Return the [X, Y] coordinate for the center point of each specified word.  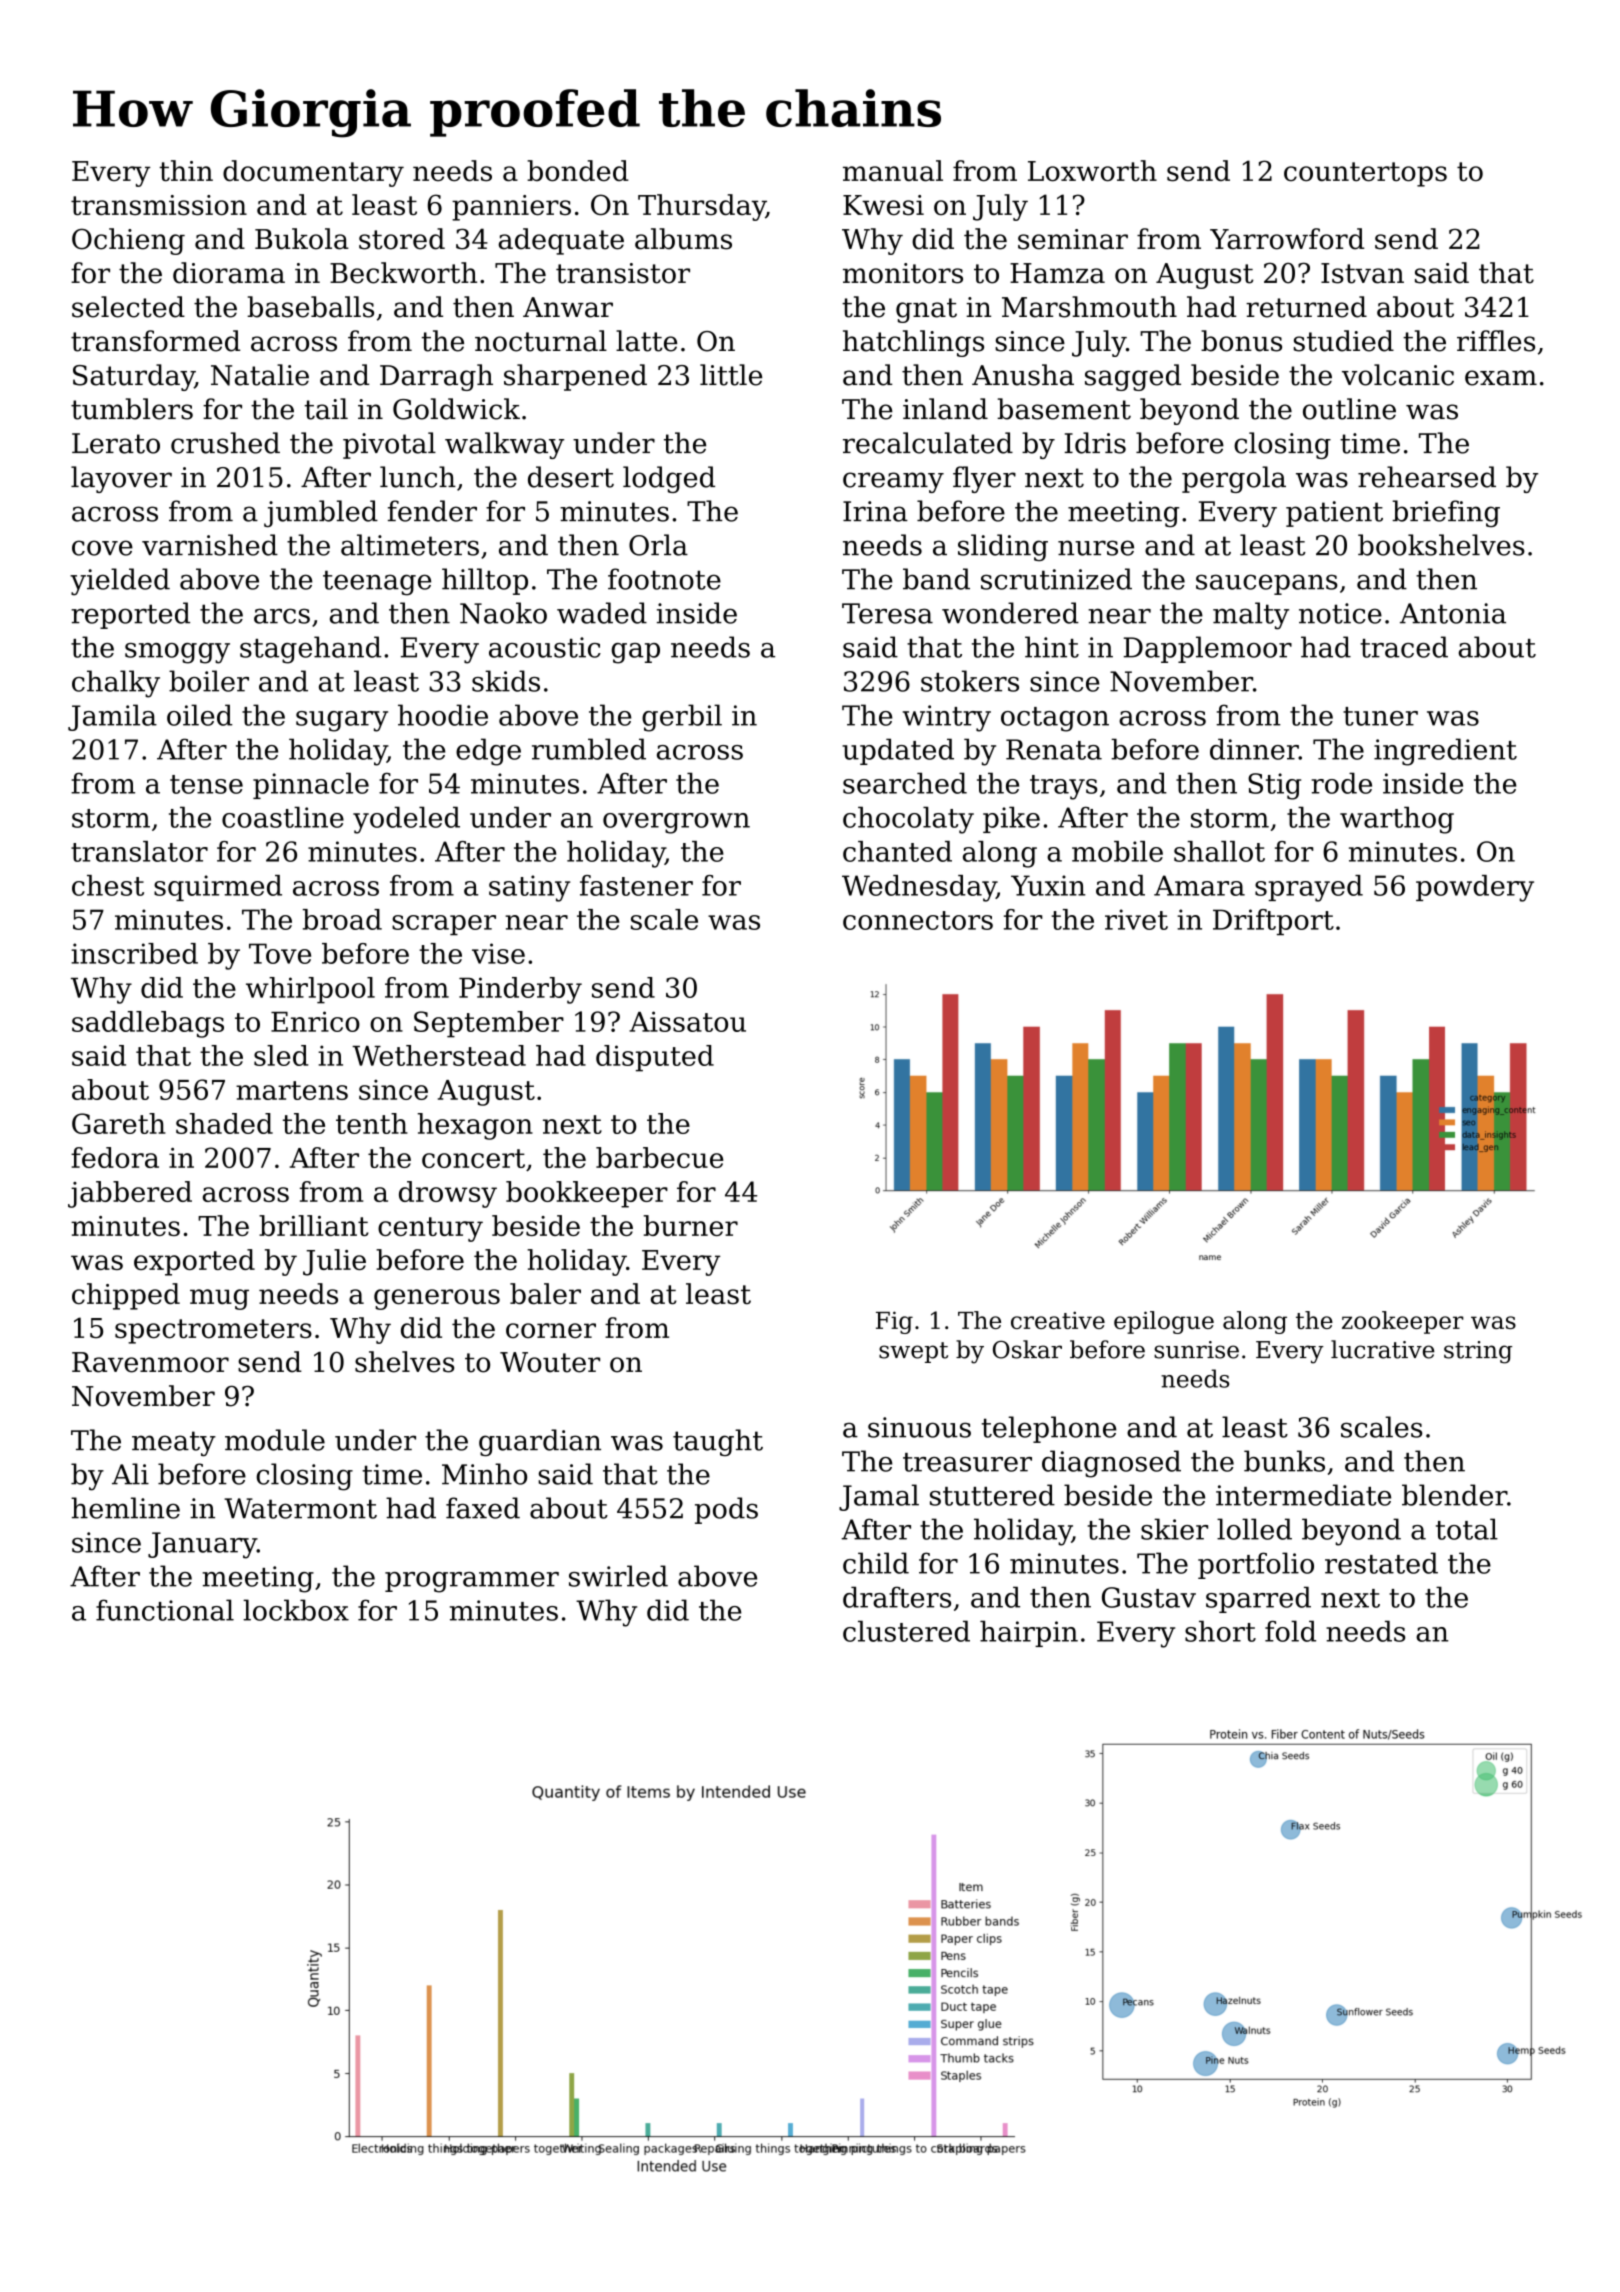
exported [194, 1262]
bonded [578, 171]
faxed [483, 1508]
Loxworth [1092, 171]
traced [1404, 647]
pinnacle [311, 786]
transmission [159, 205]
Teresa [887, 613]
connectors [918, 920]
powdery [1475, 888]
